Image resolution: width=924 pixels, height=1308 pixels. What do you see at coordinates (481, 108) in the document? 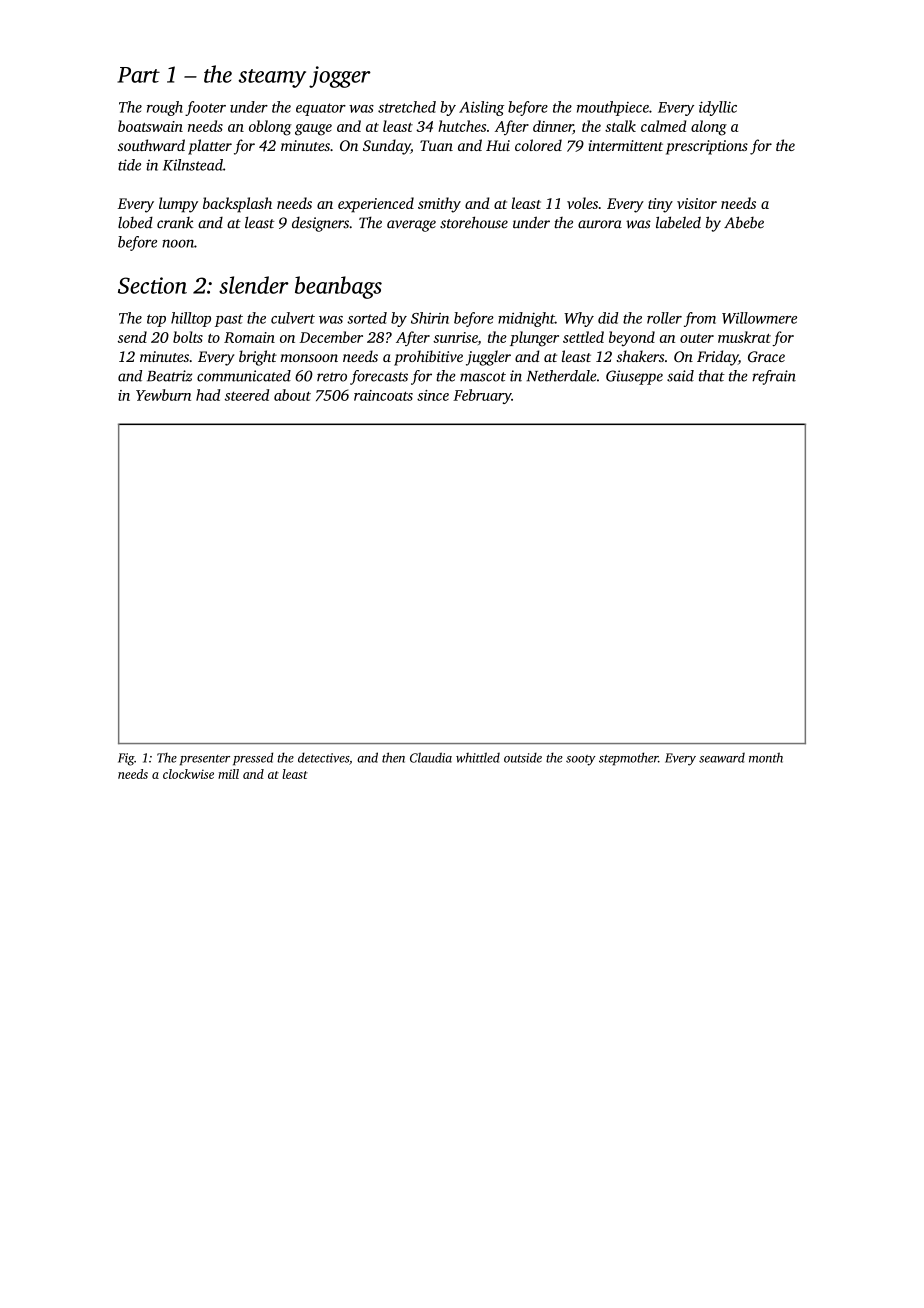
I see `Aisling` at bounding box center [481, 108].
